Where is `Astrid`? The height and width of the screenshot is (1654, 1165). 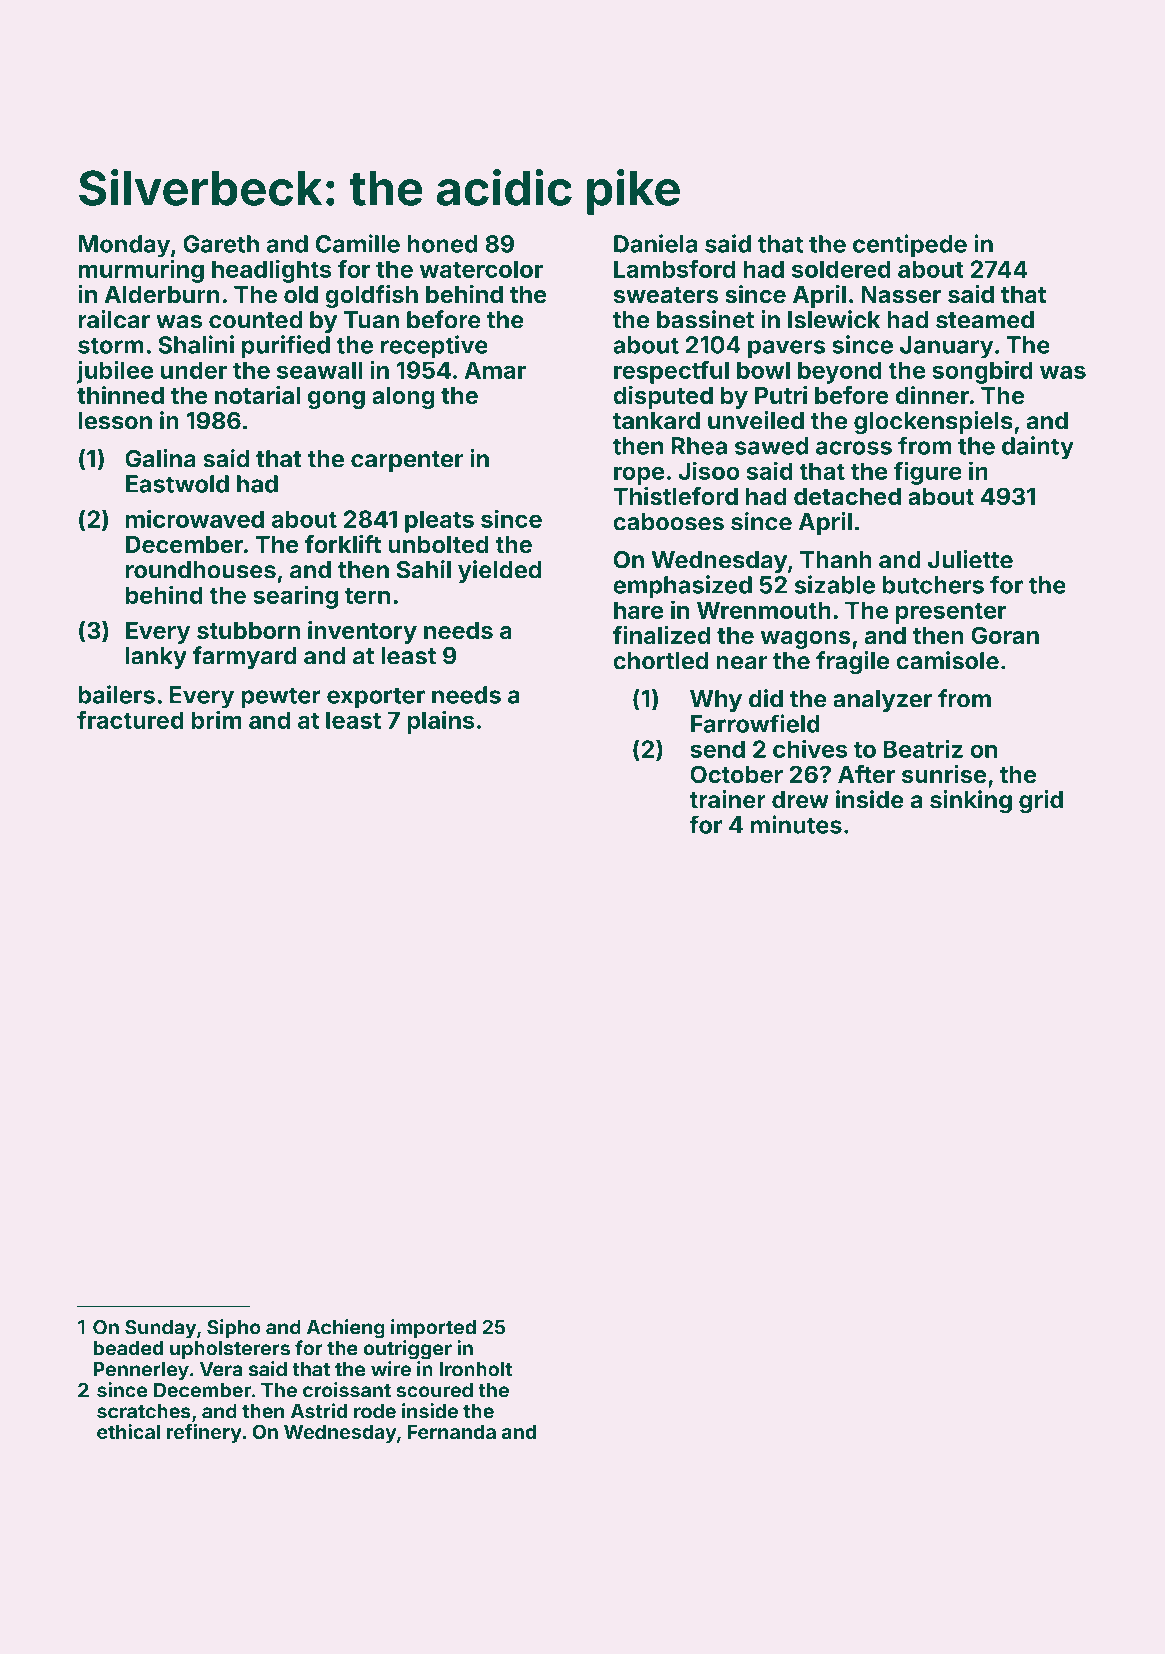 Astrid is located at coordinates (319, 1411).
